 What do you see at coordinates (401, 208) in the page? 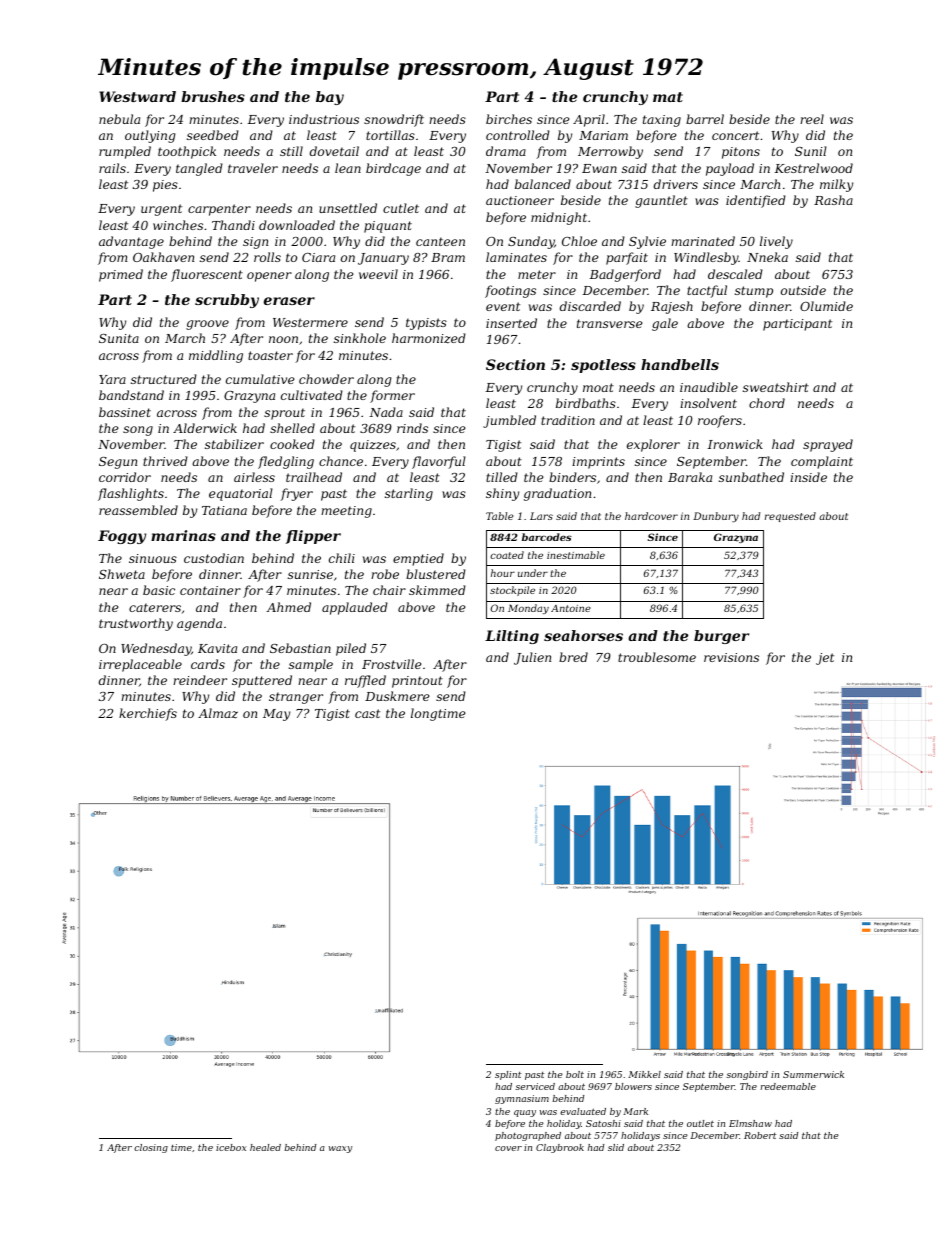
I see `cutlet` at bounding box center [401, 208].
